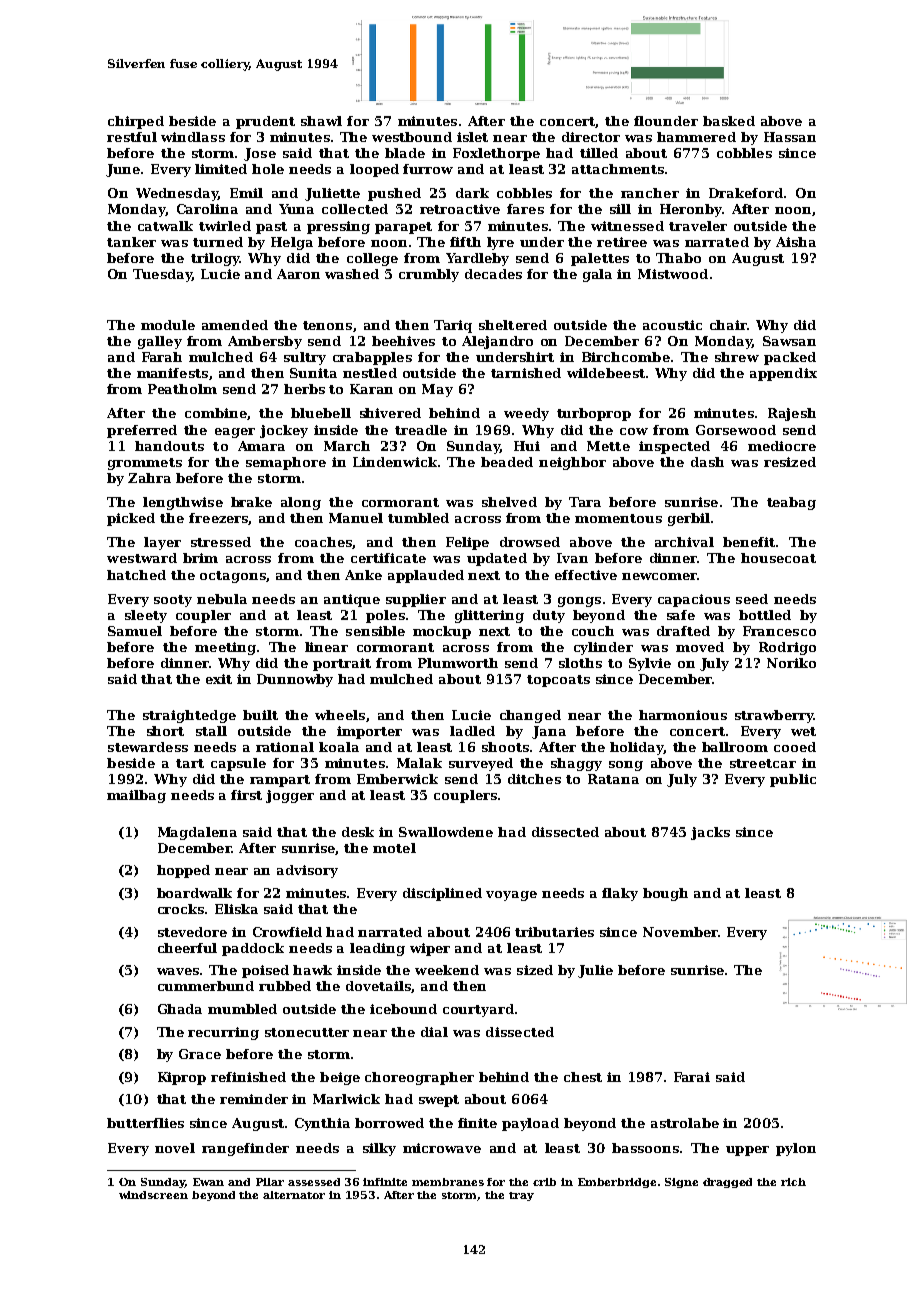 The height and width of the screenshot is (1308, 924). I want to click on Drakeford, so click(746, 193).
